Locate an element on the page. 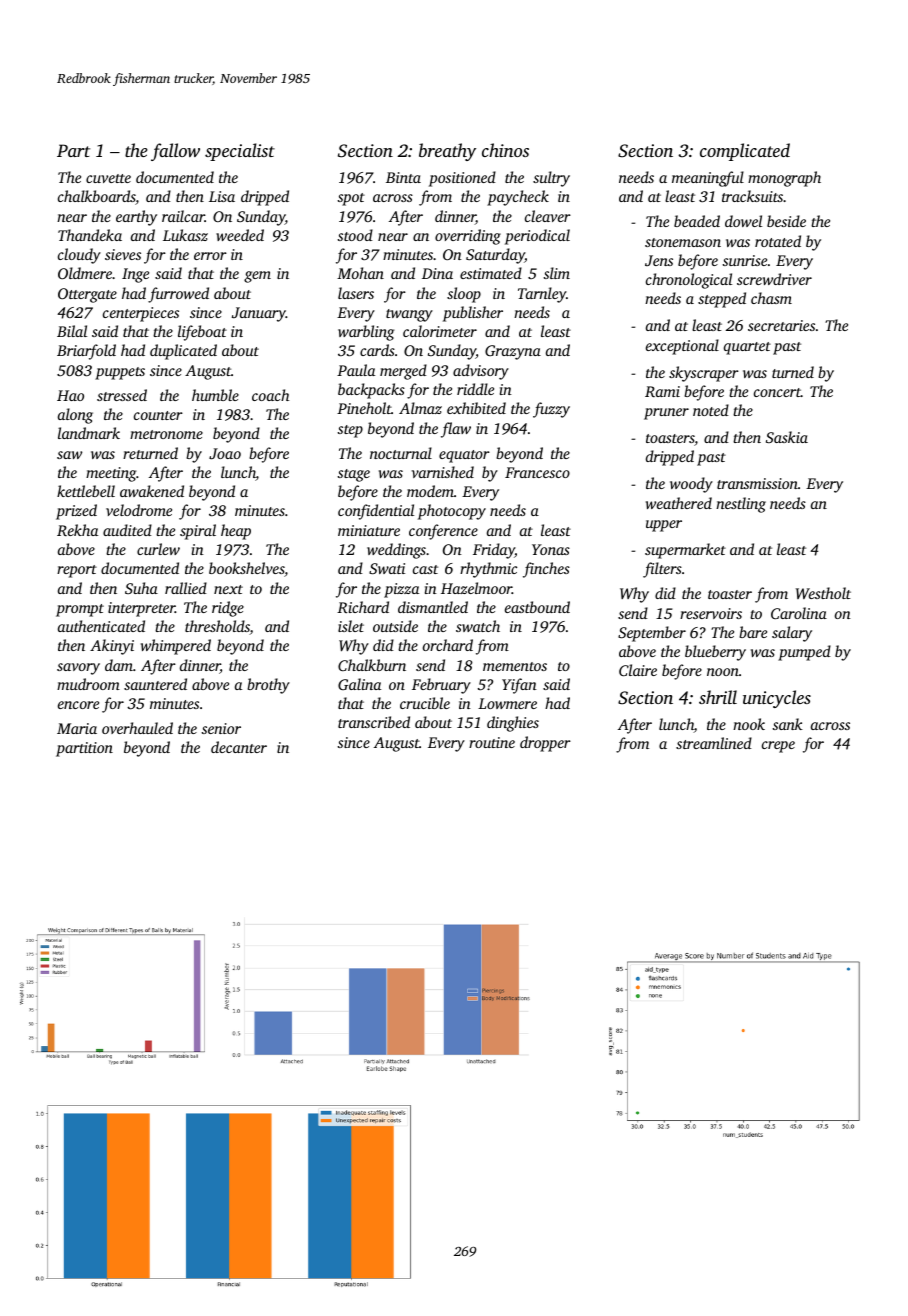 This page has width=908, height=1316. islet is located at coordinates (351, 626).
